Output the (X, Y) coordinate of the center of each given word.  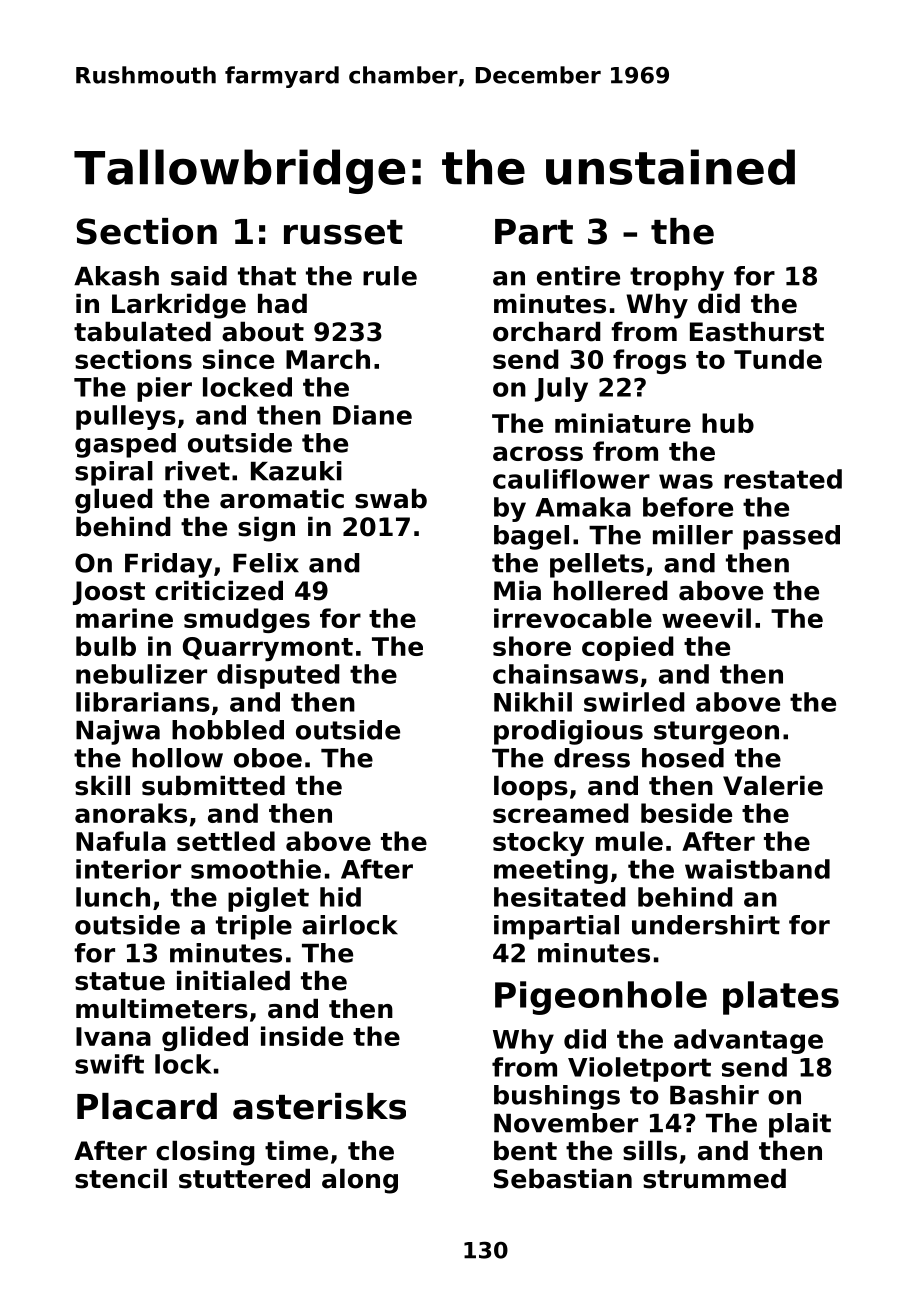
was (686, 481)
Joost (109, 593)
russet (343, 232)
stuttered (244, 1178)
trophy (677, 278)
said (199, 276)
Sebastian (563, 1178)
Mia (517, 590)
